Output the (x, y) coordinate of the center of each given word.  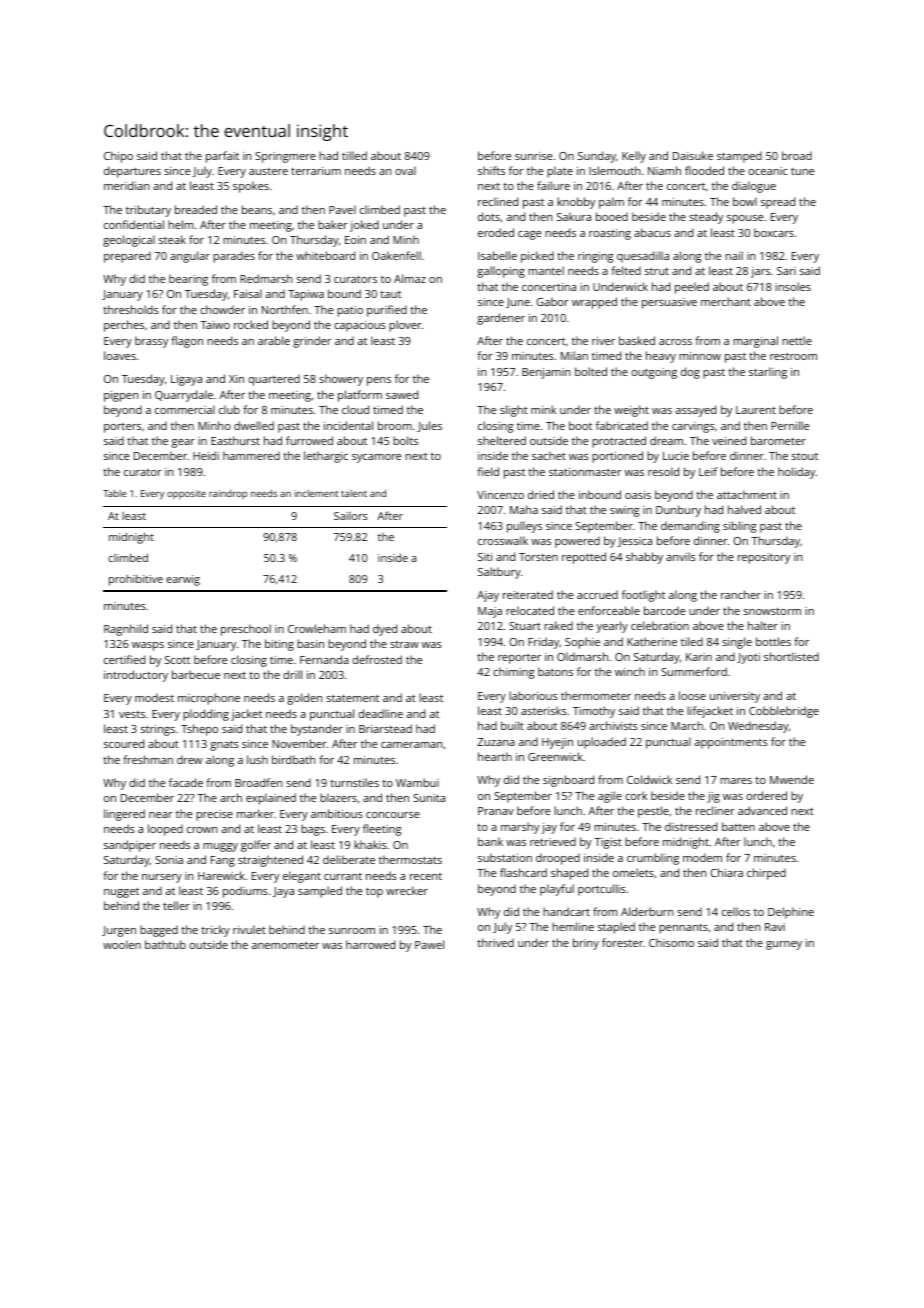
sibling (739, 527)
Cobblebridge (784, 712)
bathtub (165, 944)
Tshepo (199, 730)
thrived (495, 942)
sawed (402, 394)
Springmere (285, 157)
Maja (490, 612)
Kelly (634, 157)
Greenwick (555, 756)
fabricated (622, 425)
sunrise (533, 156)
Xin (236, 379)
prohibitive (136, 580)
